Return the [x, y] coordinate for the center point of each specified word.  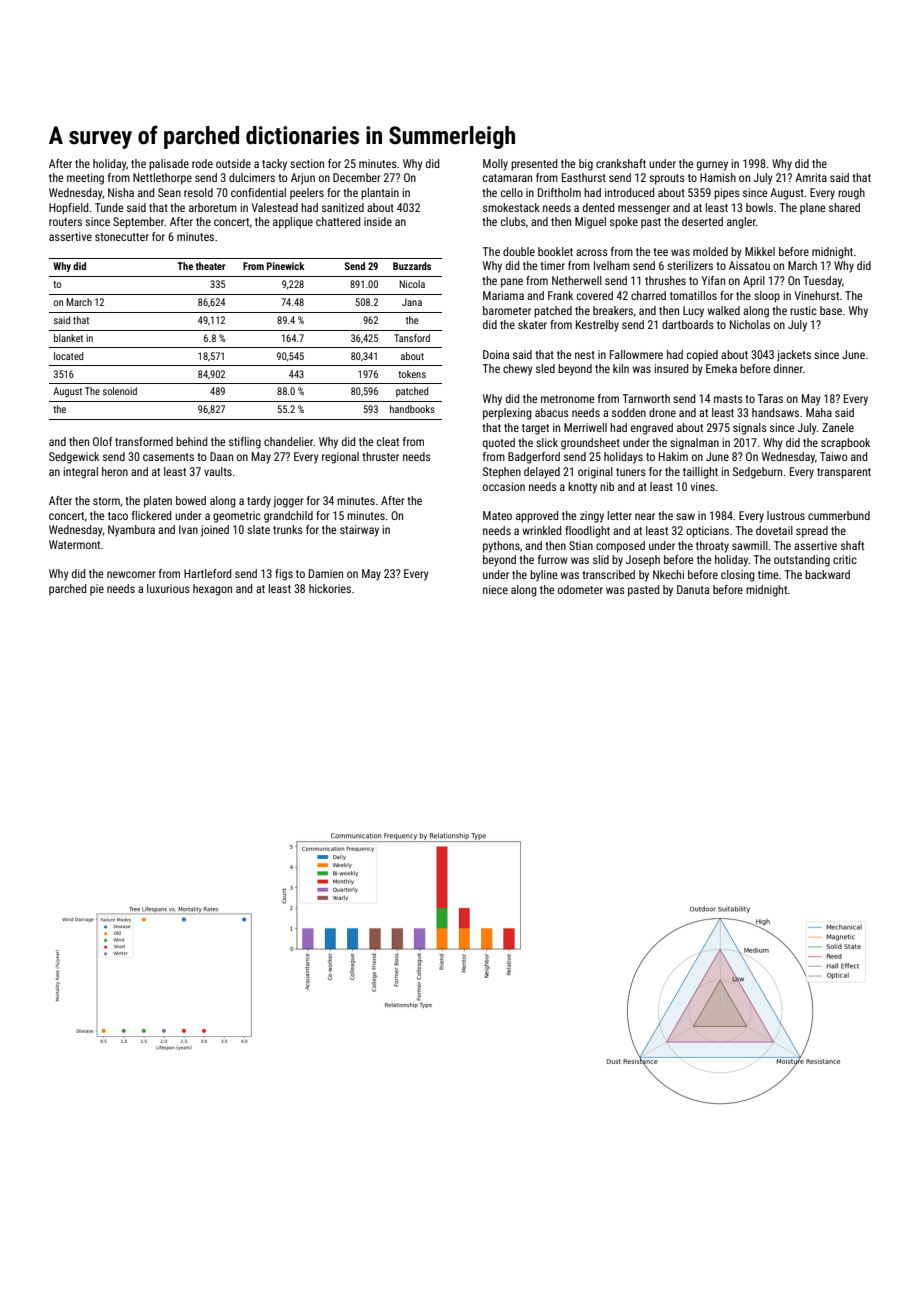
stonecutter [122, 237]
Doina [496, 354]
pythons [501, 547]
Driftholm [559, 192]
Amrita [811, 177]
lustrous [786, 515]
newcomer [131, 574]
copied [702, 356]
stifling [245, 443]
